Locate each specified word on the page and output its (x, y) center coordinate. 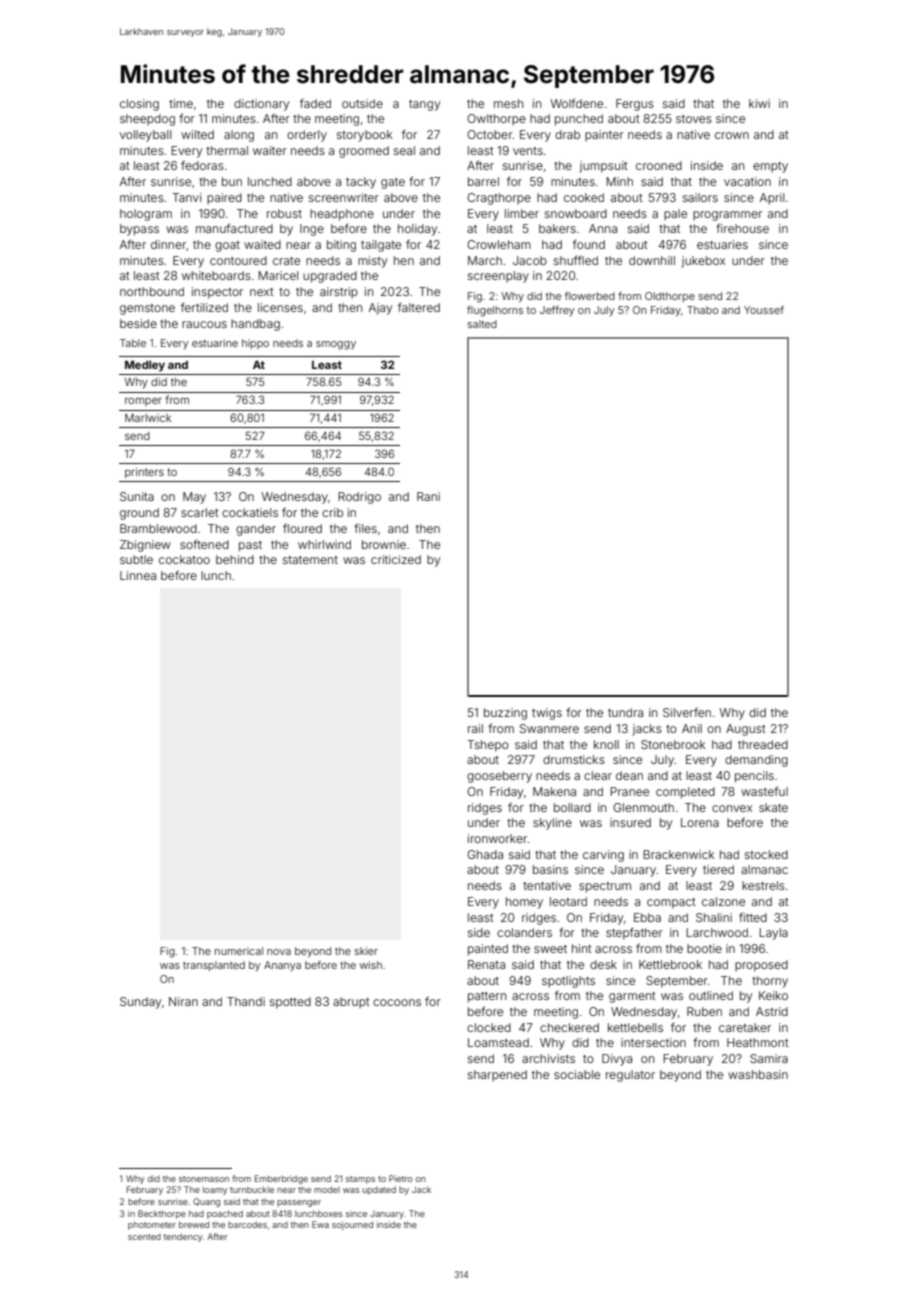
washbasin (758, 1074)
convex (732, 808)
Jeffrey (557, 311)
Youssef (764, 310)
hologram (146, 215)
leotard (568, 901)
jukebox (703, 262)
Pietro (400, 1178)
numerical (239, 951)
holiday (417, 230)
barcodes (247, 1224)
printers (144, 473)
